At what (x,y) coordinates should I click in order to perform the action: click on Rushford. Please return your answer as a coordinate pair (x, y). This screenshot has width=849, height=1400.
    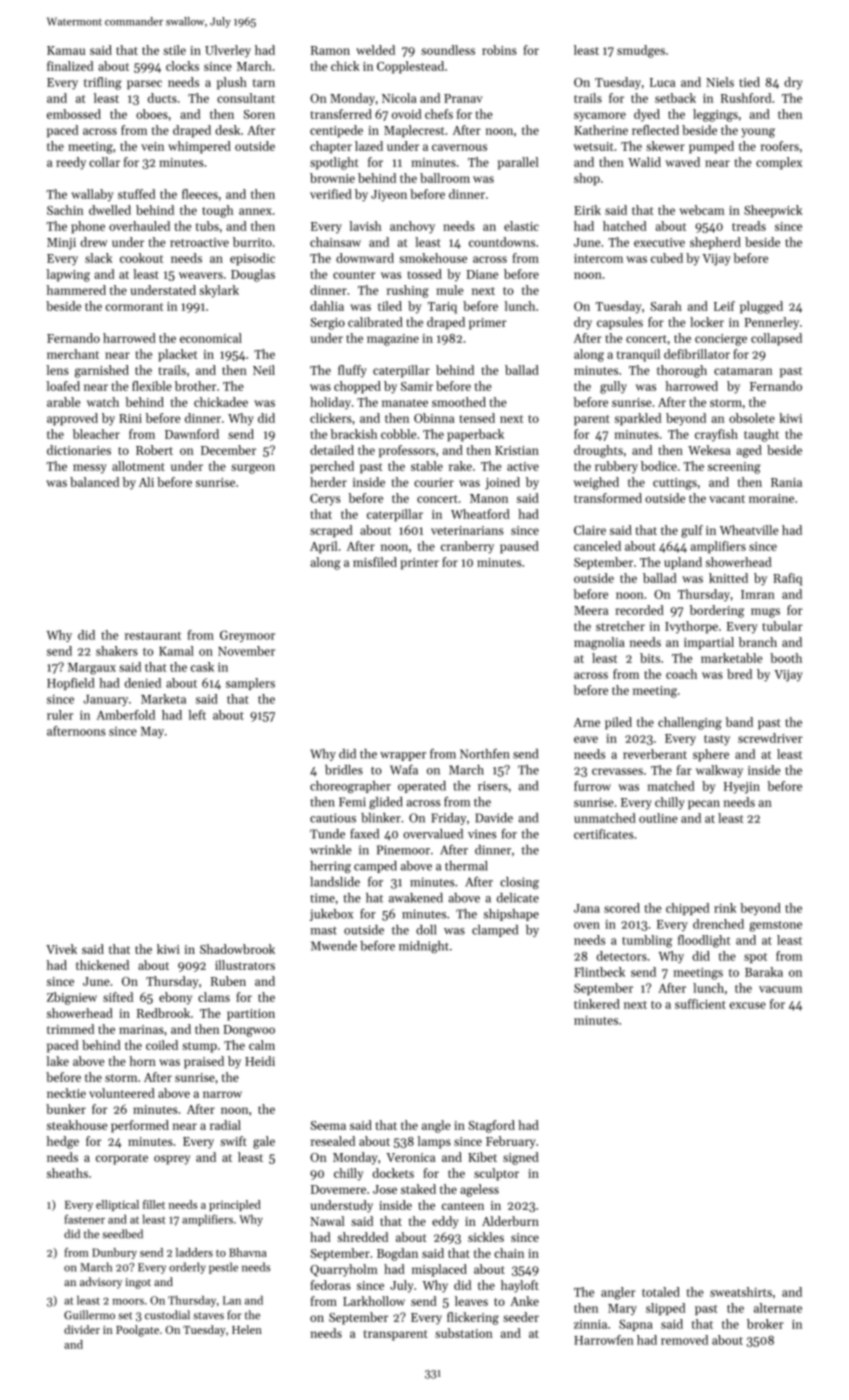
    Looking at the image, I should click on (746, 98).
